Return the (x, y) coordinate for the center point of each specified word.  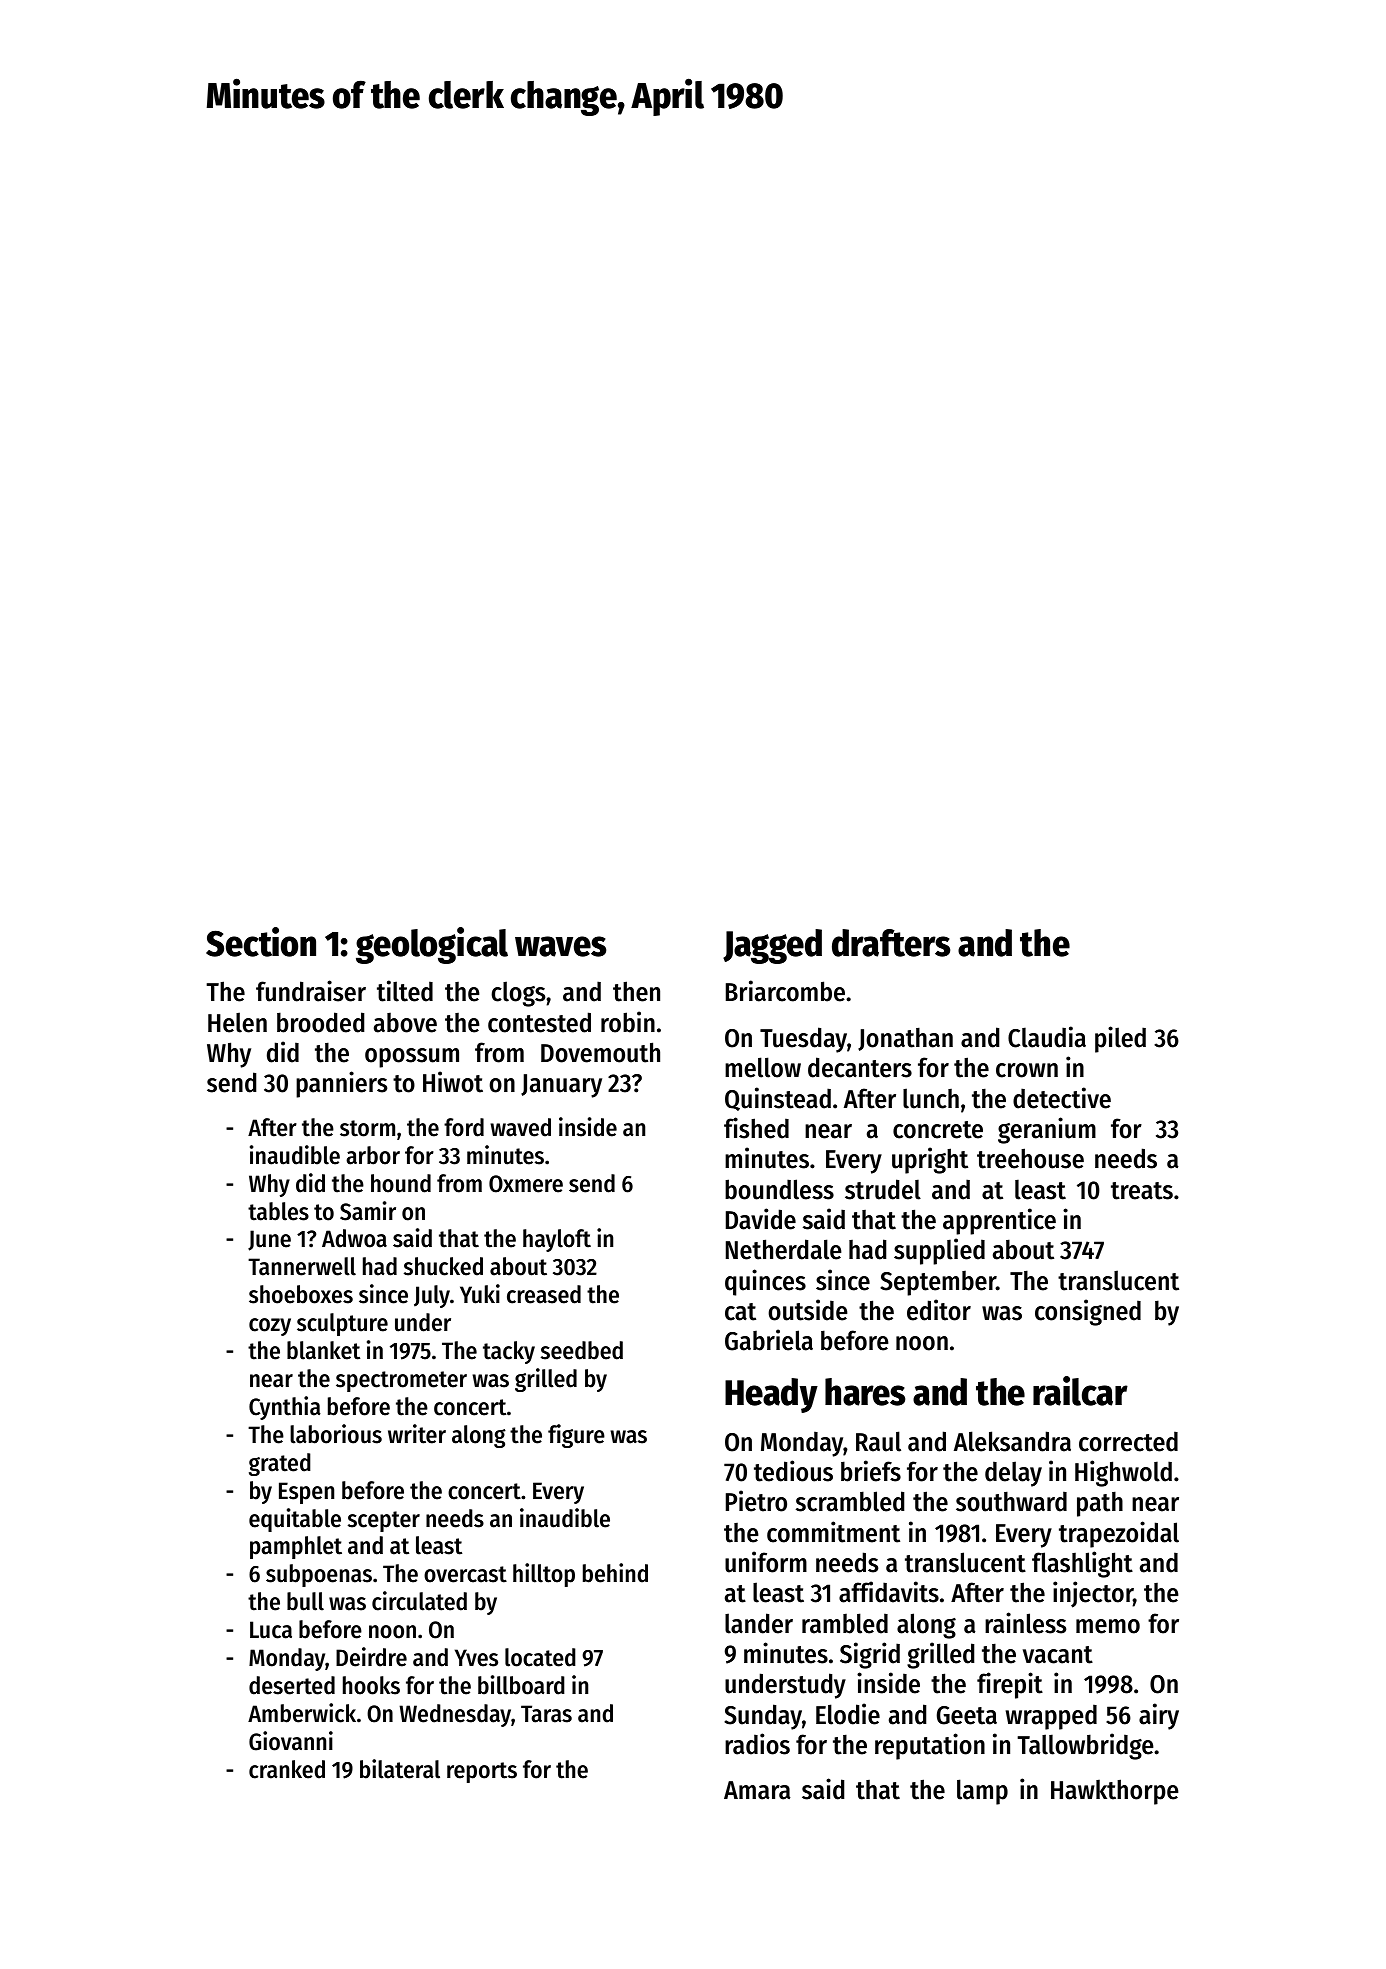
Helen (237, 1022)
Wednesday (455, 1715)
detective (1062, 1098)
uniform (766, 1562)
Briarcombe (785, 991)
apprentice (999, 1221)
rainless (1025, 1623)
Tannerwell (302, 1266)
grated (280, 1464)
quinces (765, 1282)
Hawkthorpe (1115, 1792)
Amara (757, 1790)
